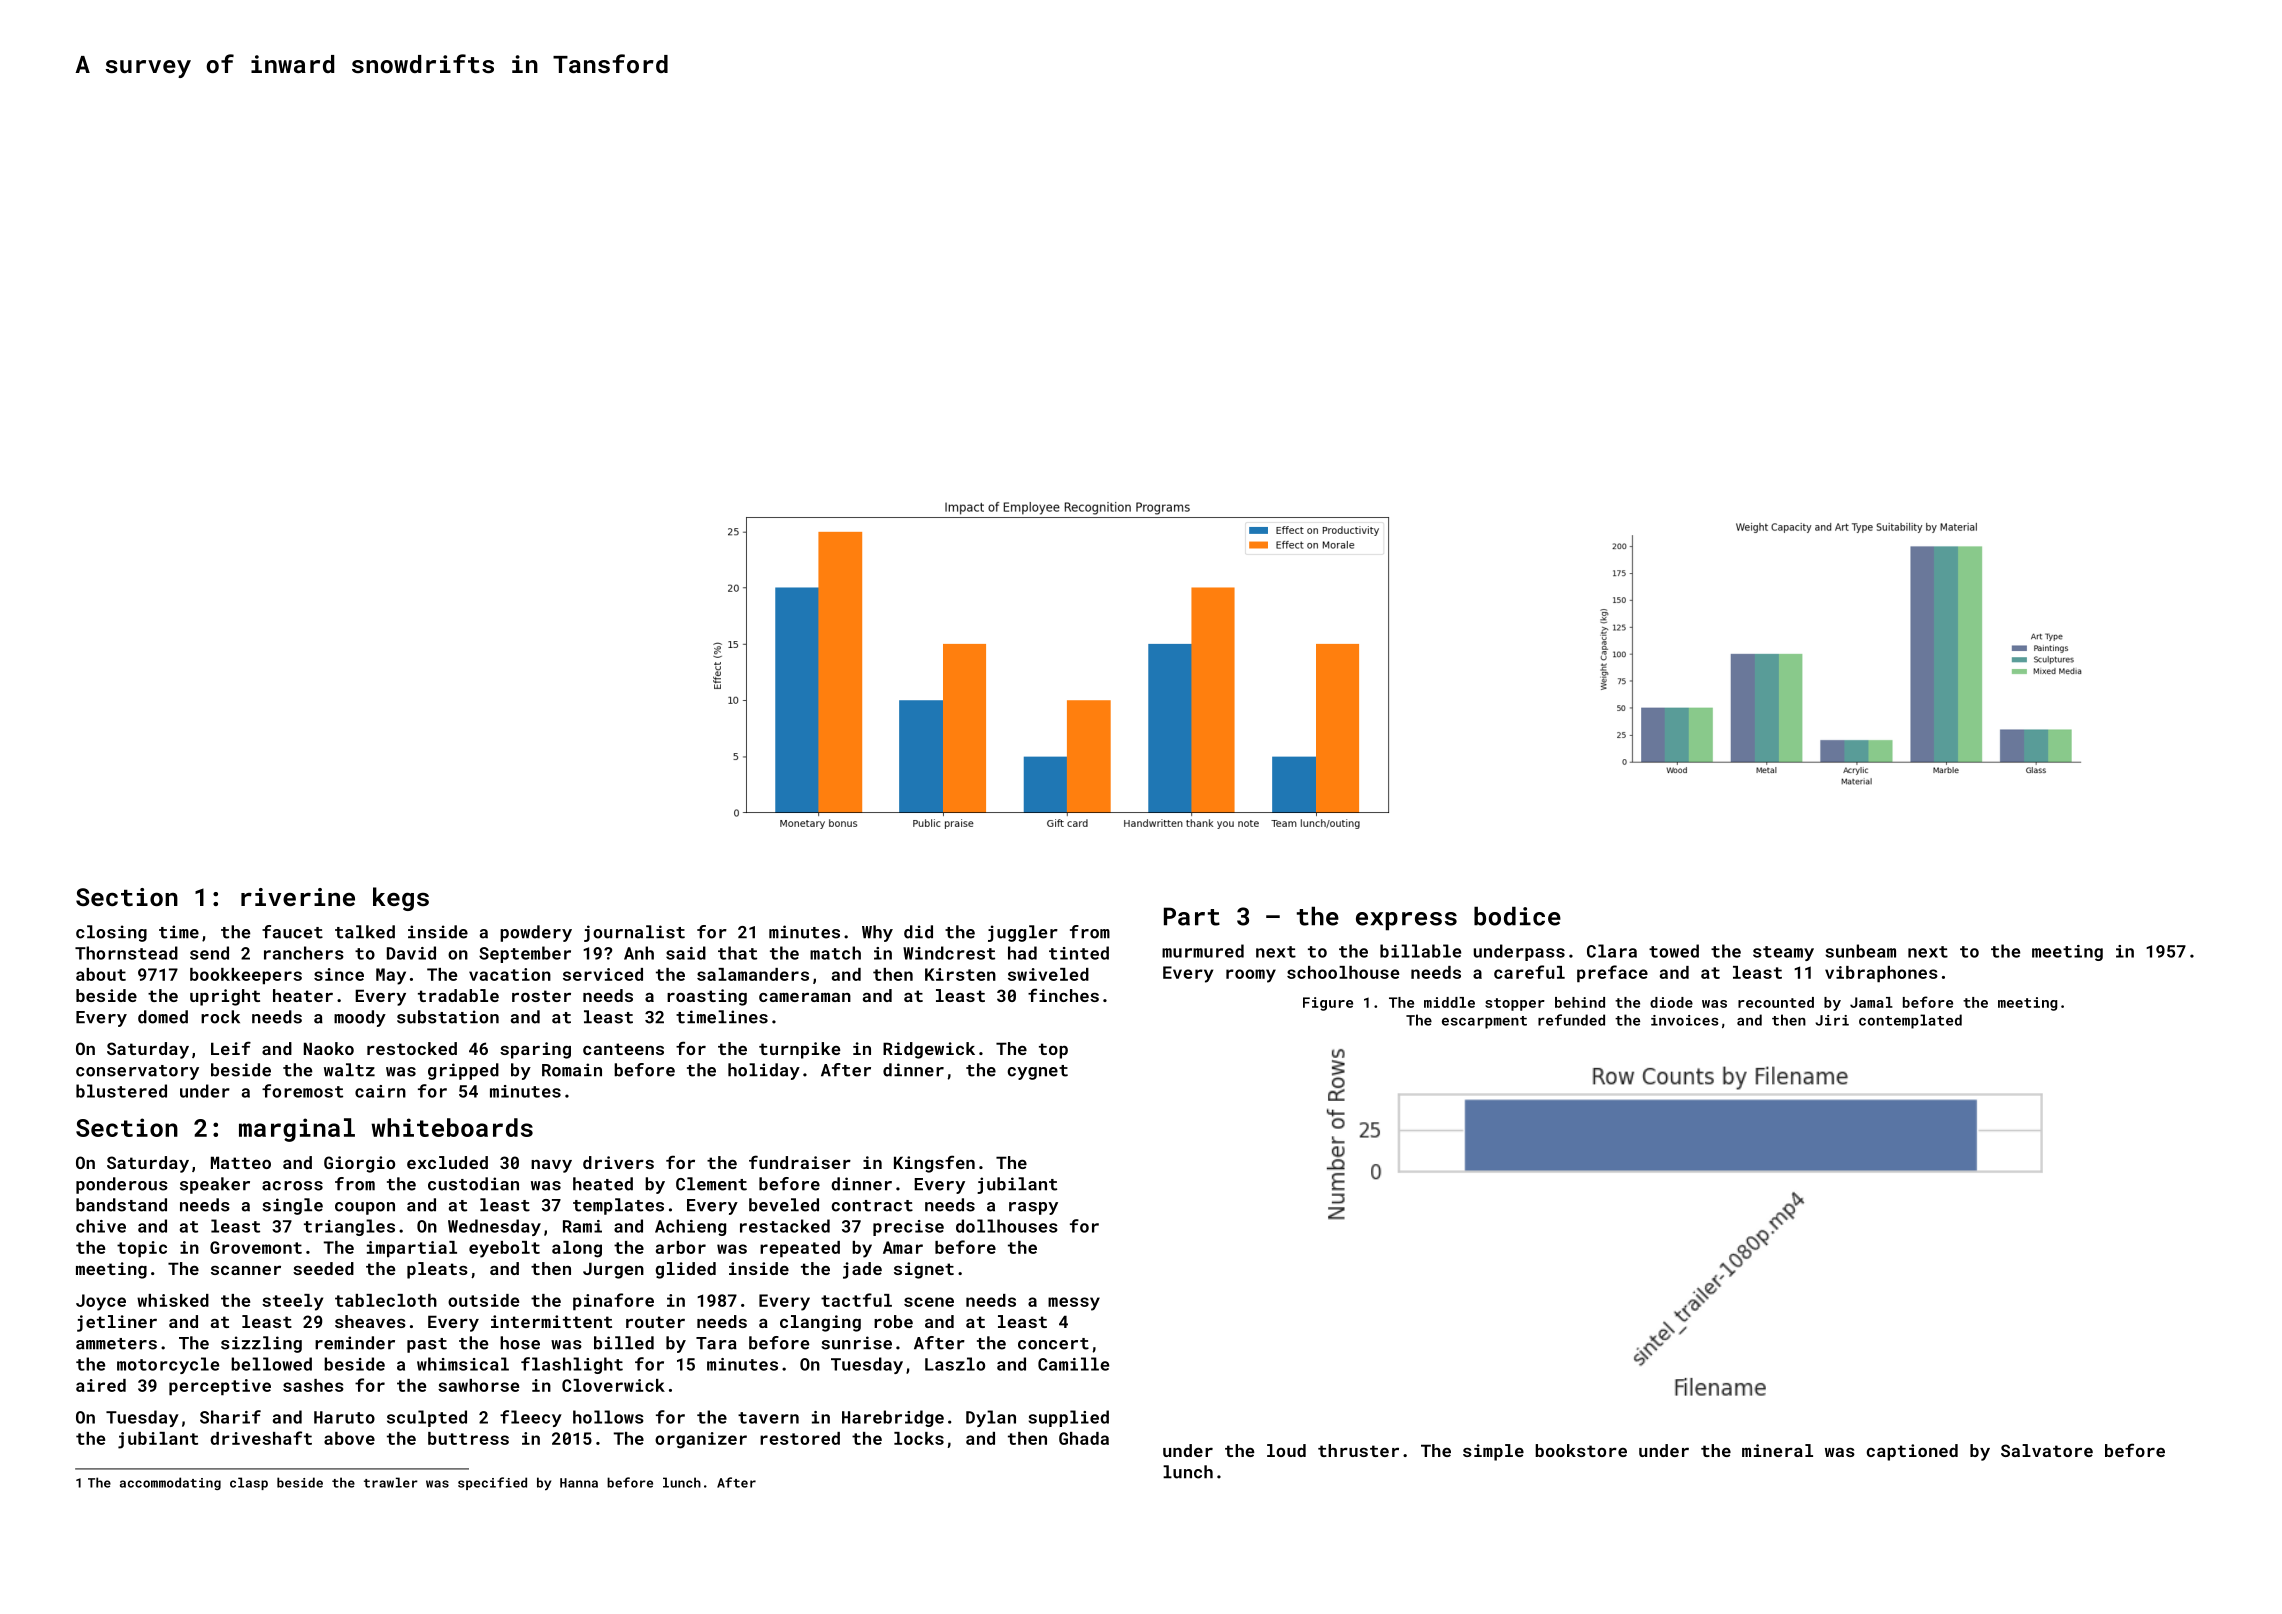 This document has width=2282, height=1614. Describe the element at coordinates (903, 1247) in the document. I see `Amar` at that location.
